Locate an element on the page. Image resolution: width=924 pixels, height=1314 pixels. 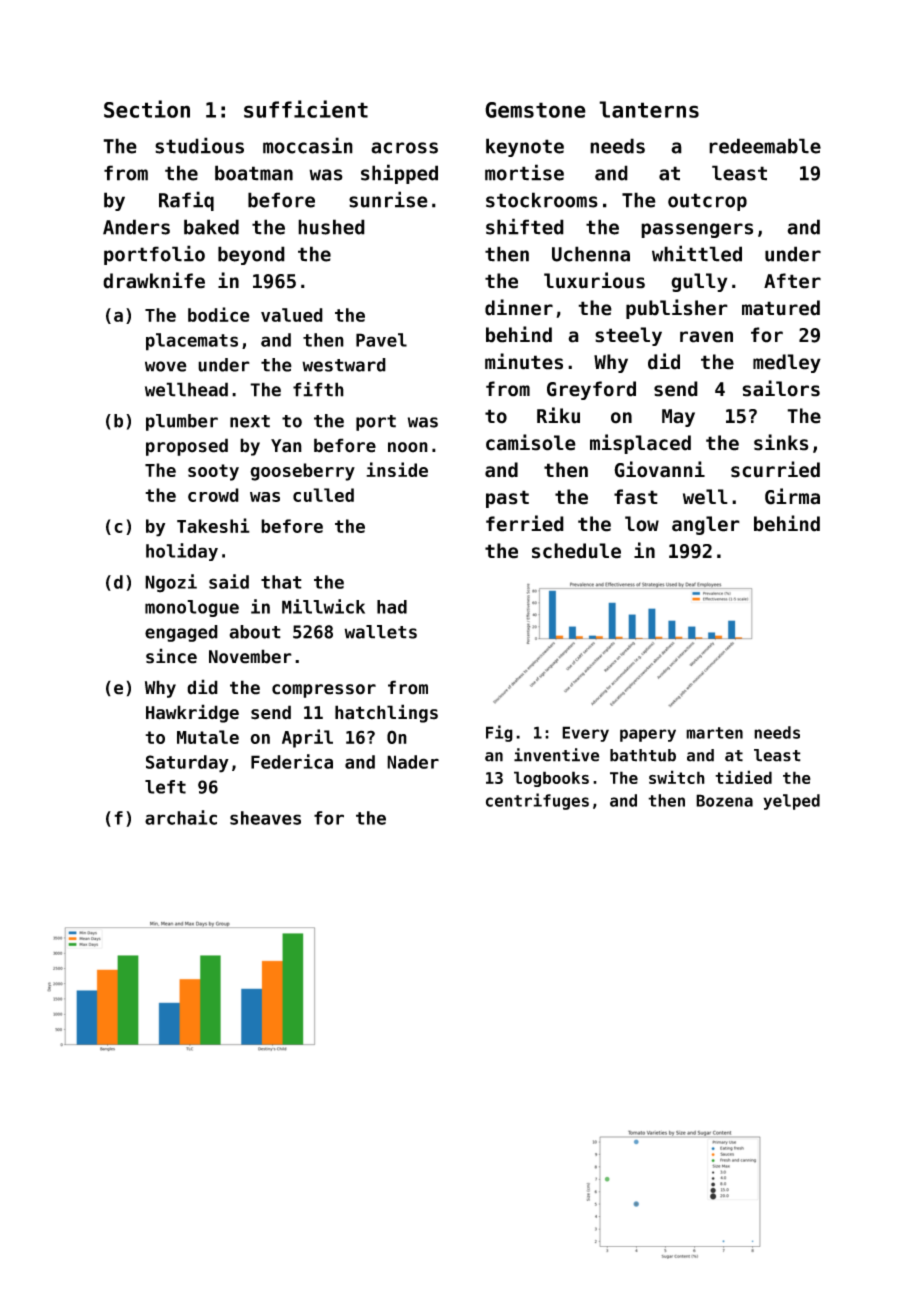
centrifuges is located at coordinates (537, 801).
